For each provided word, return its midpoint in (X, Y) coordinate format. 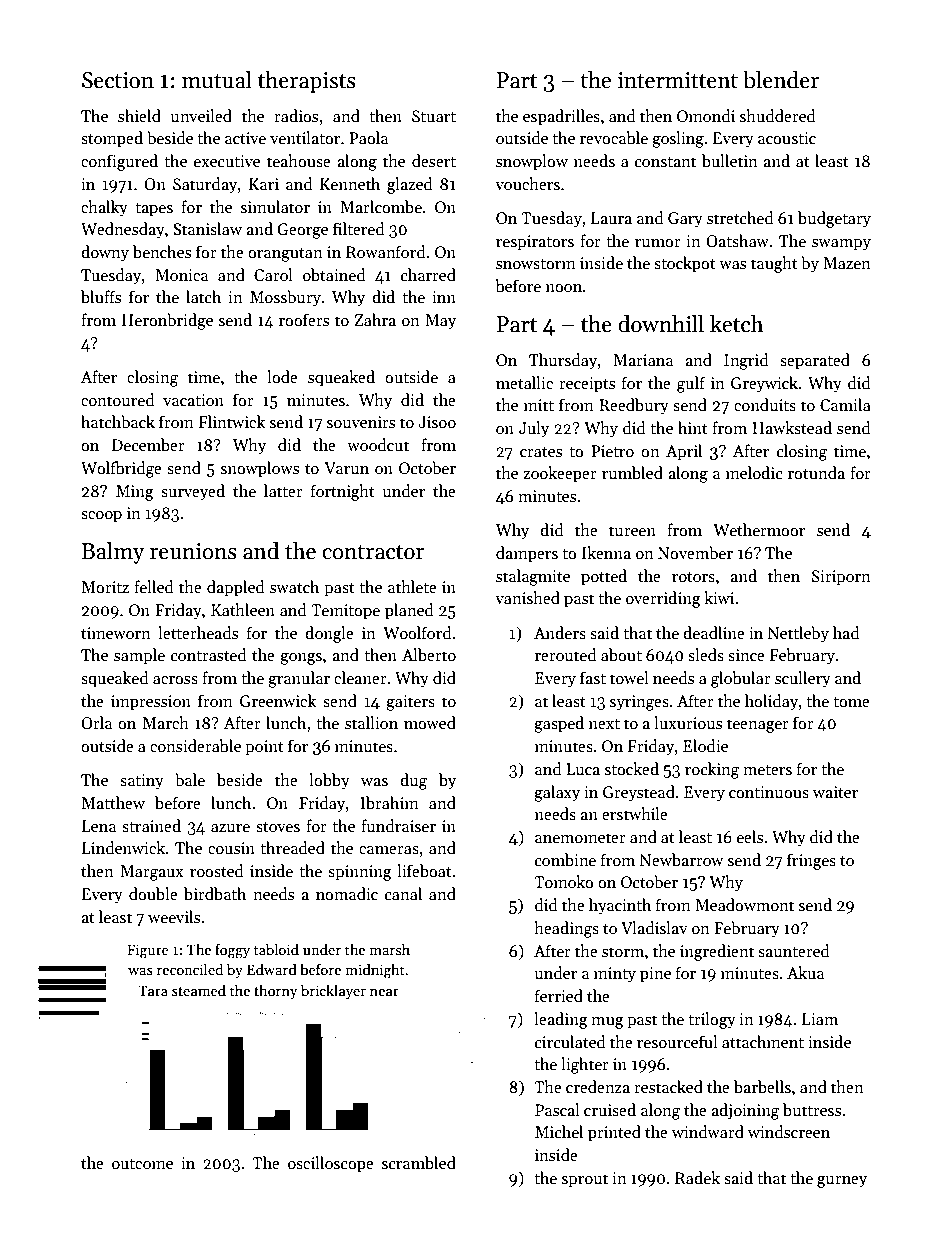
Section (118, 80)
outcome (142, 1164)
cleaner (360, 677)
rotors (693, 577)
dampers (527, 554)
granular (299, 679)
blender (781, 80)
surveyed (193, 492)
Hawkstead (792, 428)
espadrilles (561, 117)
